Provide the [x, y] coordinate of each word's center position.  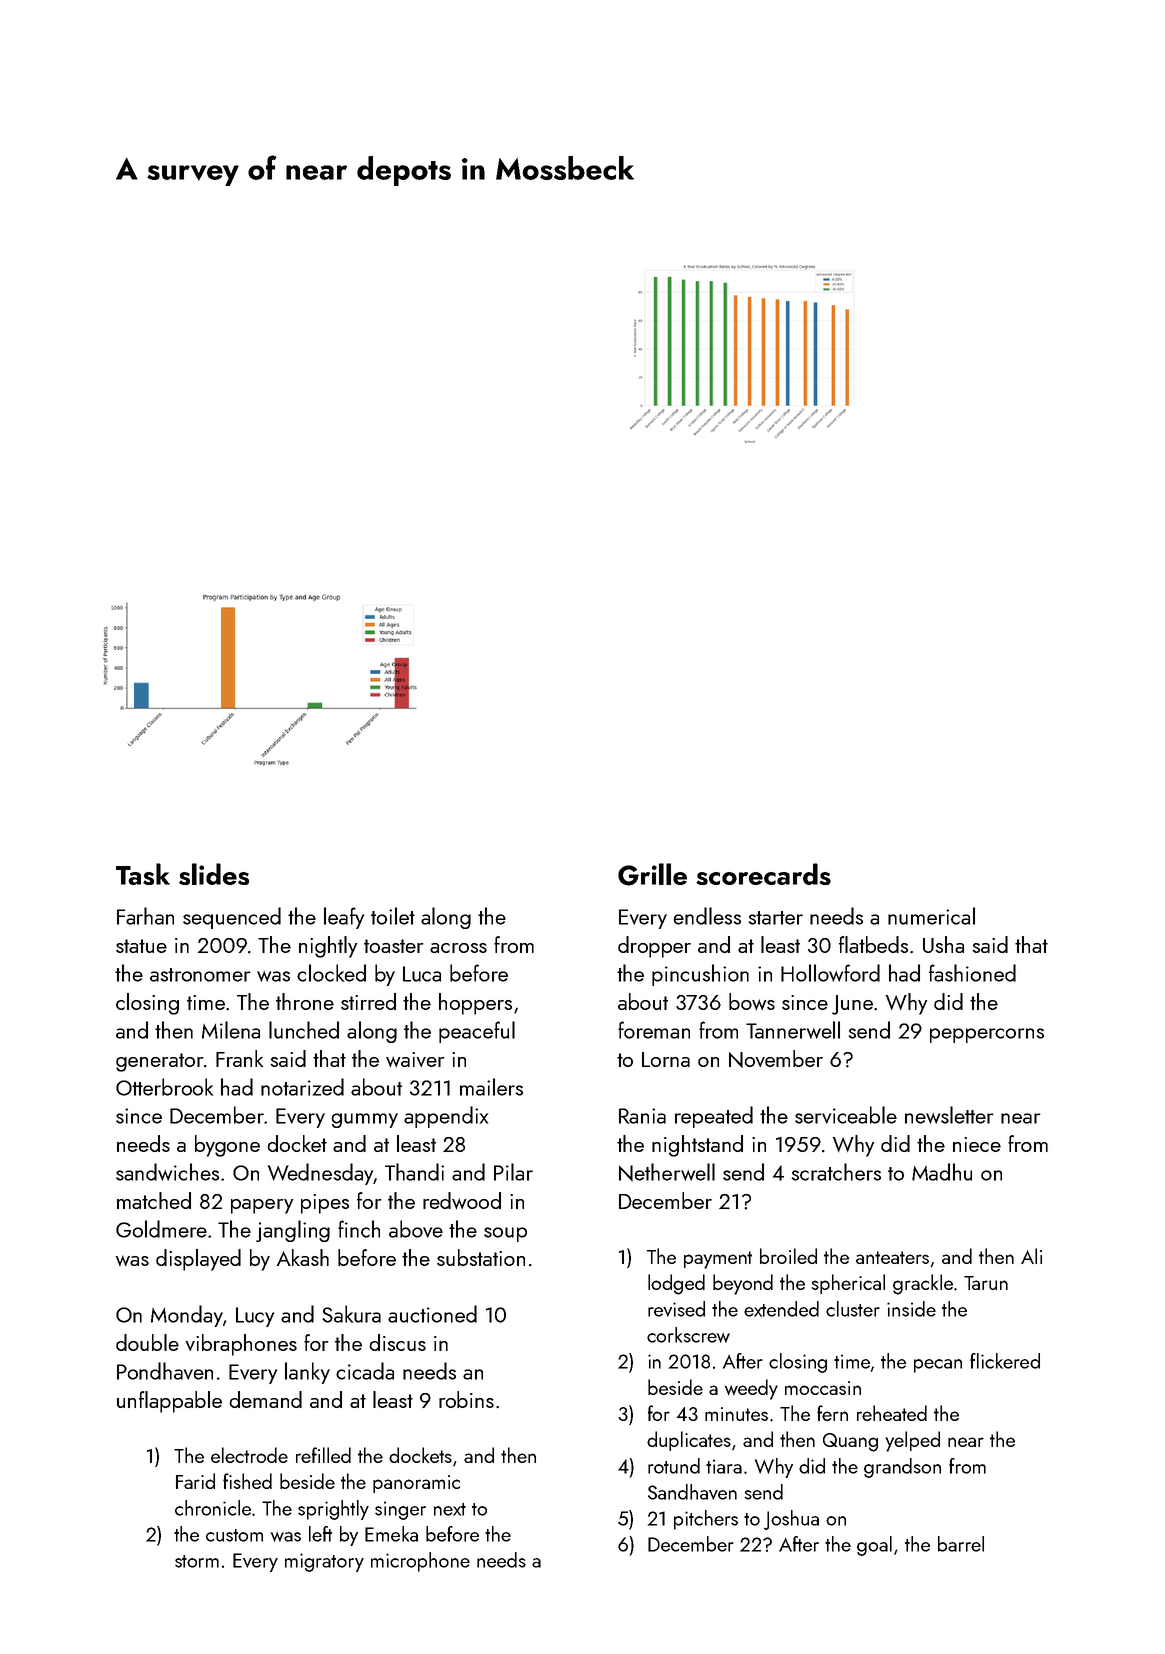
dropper [654, 947]
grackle [923, 1284]
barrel [961, 1544]
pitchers [706, 1520]
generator [160, 1062]
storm [197, 1561]
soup [505, 1234]
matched [154, 1200]
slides [214, 874]
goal [874, 1546]
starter [775, 918]
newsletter [949, 1115]
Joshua [791, 1520]
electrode [249, 1455]
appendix [446, 1117]
